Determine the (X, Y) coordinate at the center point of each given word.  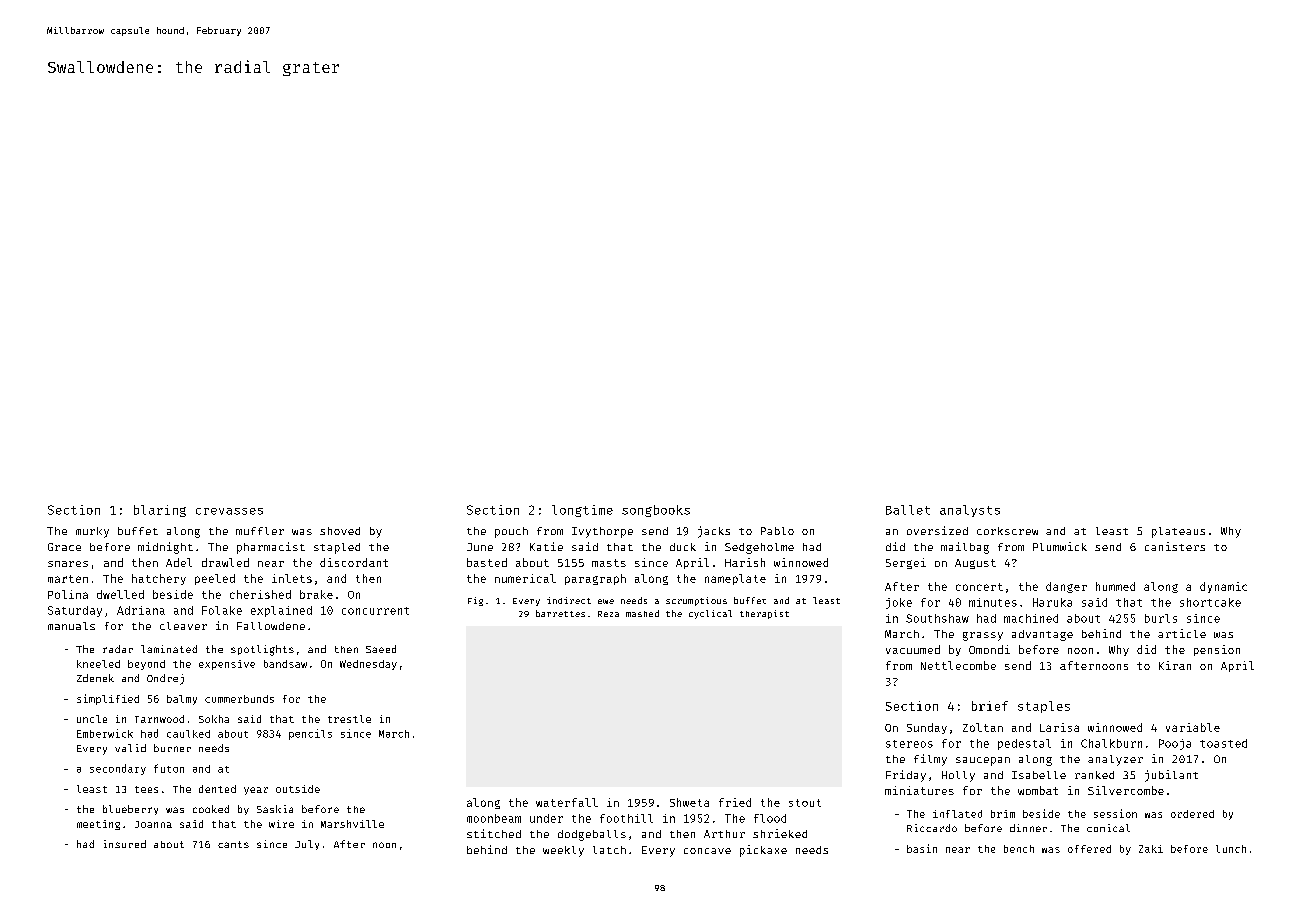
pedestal (1024, 744)
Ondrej (165, 679)
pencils (310, 734)
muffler (260, 531)
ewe (606, 601)
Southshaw (937, 618)
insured (125, 844)
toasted (1223, 743)
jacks (714, 532)
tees (146, 789)
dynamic (1223, 587)
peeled (215, 579)
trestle (349, 719)
